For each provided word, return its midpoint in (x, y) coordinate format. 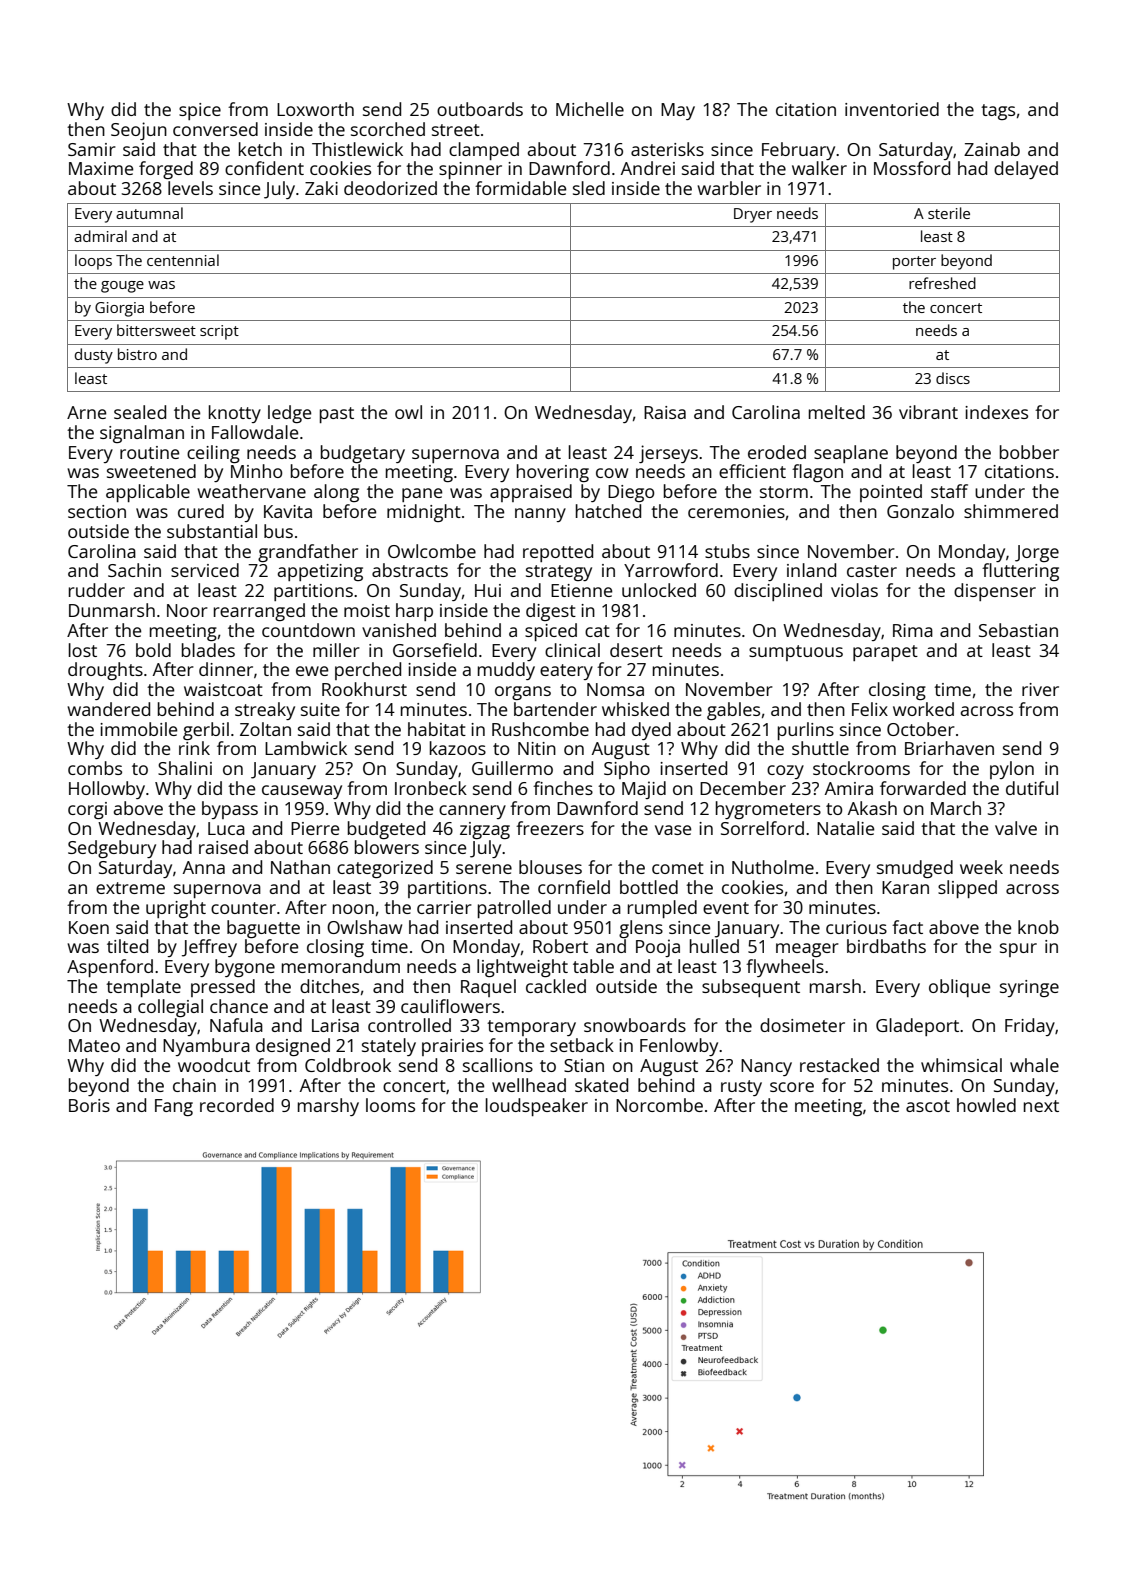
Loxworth (315, 109)
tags (998, 112)
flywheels (785, 968)
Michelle (590, 109)
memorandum (341, 966)
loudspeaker (537, 1107)
